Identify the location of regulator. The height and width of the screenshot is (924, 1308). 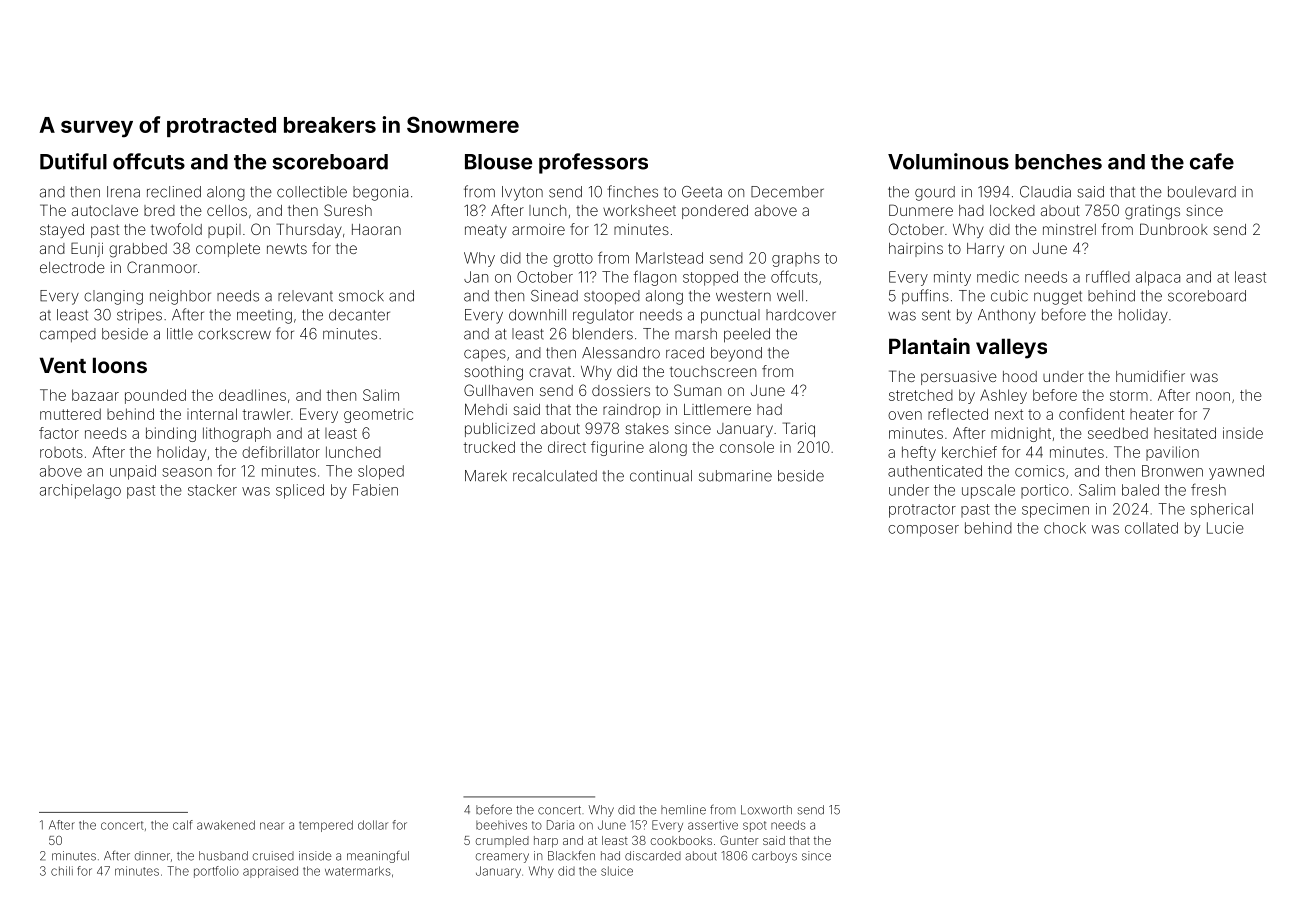
(603, 316).
